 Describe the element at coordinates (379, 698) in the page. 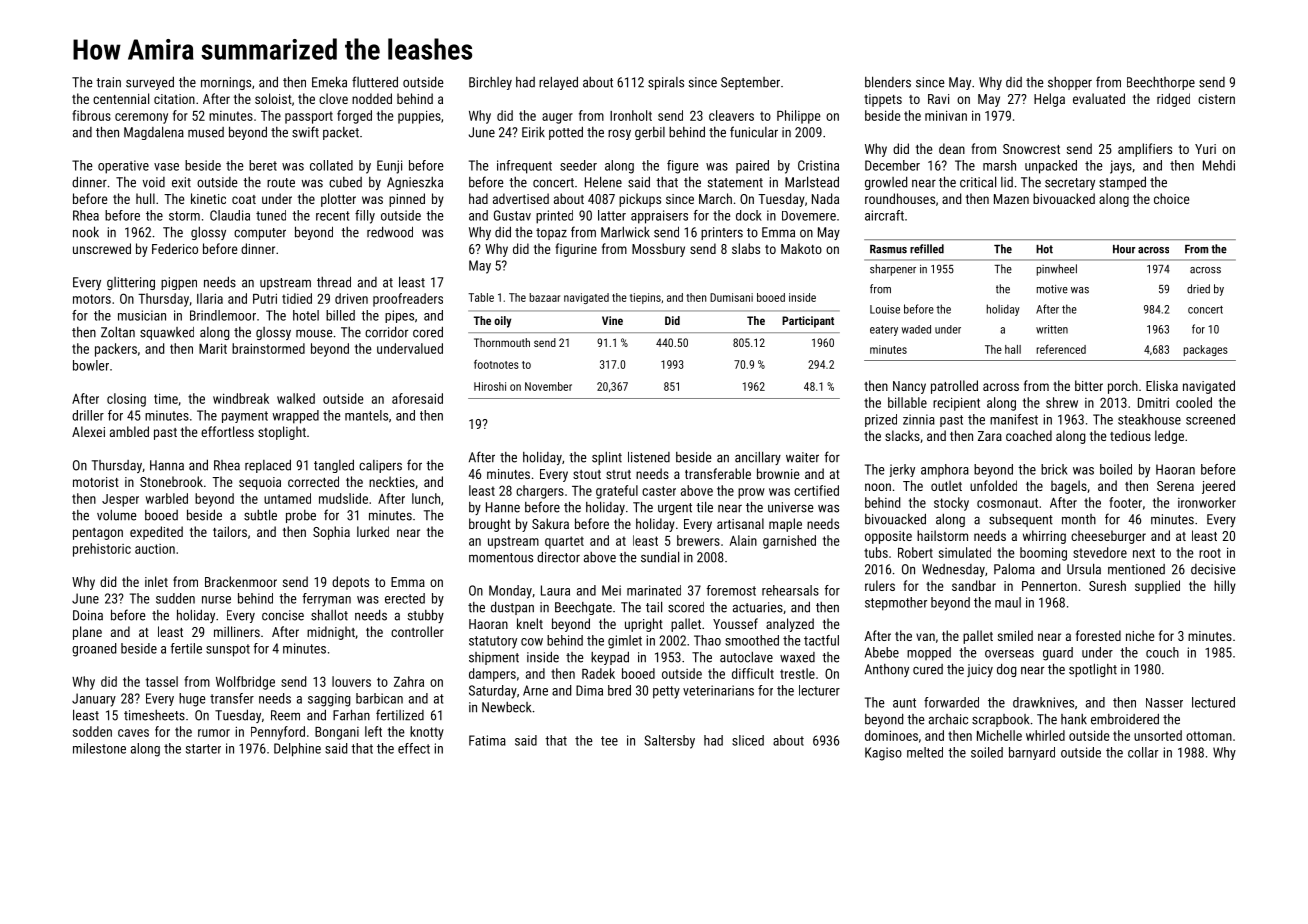

I see `barbican` at that location.
